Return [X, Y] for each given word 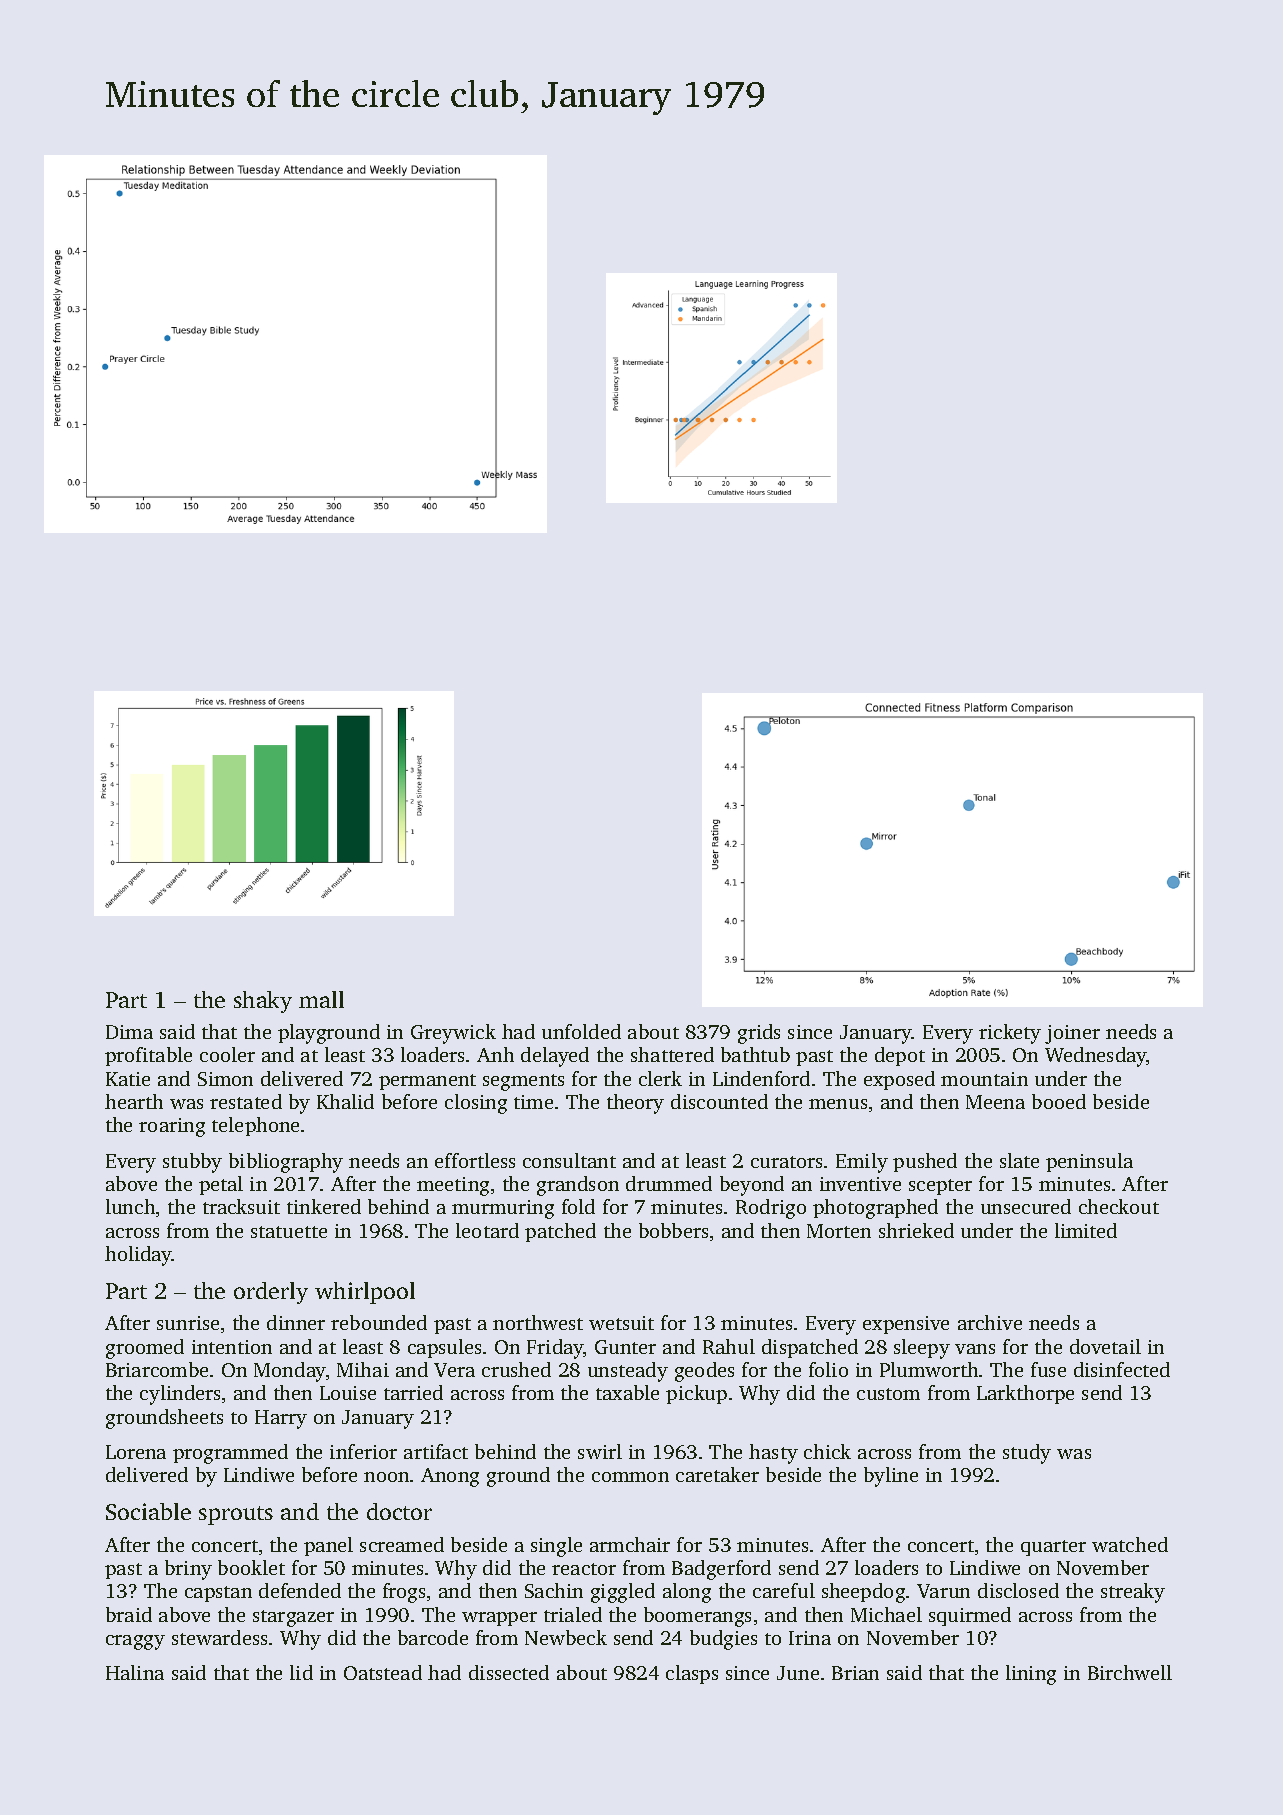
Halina [135, 1672]
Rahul [729, 1346]
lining [1031, 1675]
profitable [148, 1056]
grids [759, 1034]
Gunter [625, 1347]
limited [1086, 1230]
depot [900, 1056]
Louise [348, 1393]
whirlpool [365, 1293]
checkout [1119, 1206]
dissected [509, 1672]
